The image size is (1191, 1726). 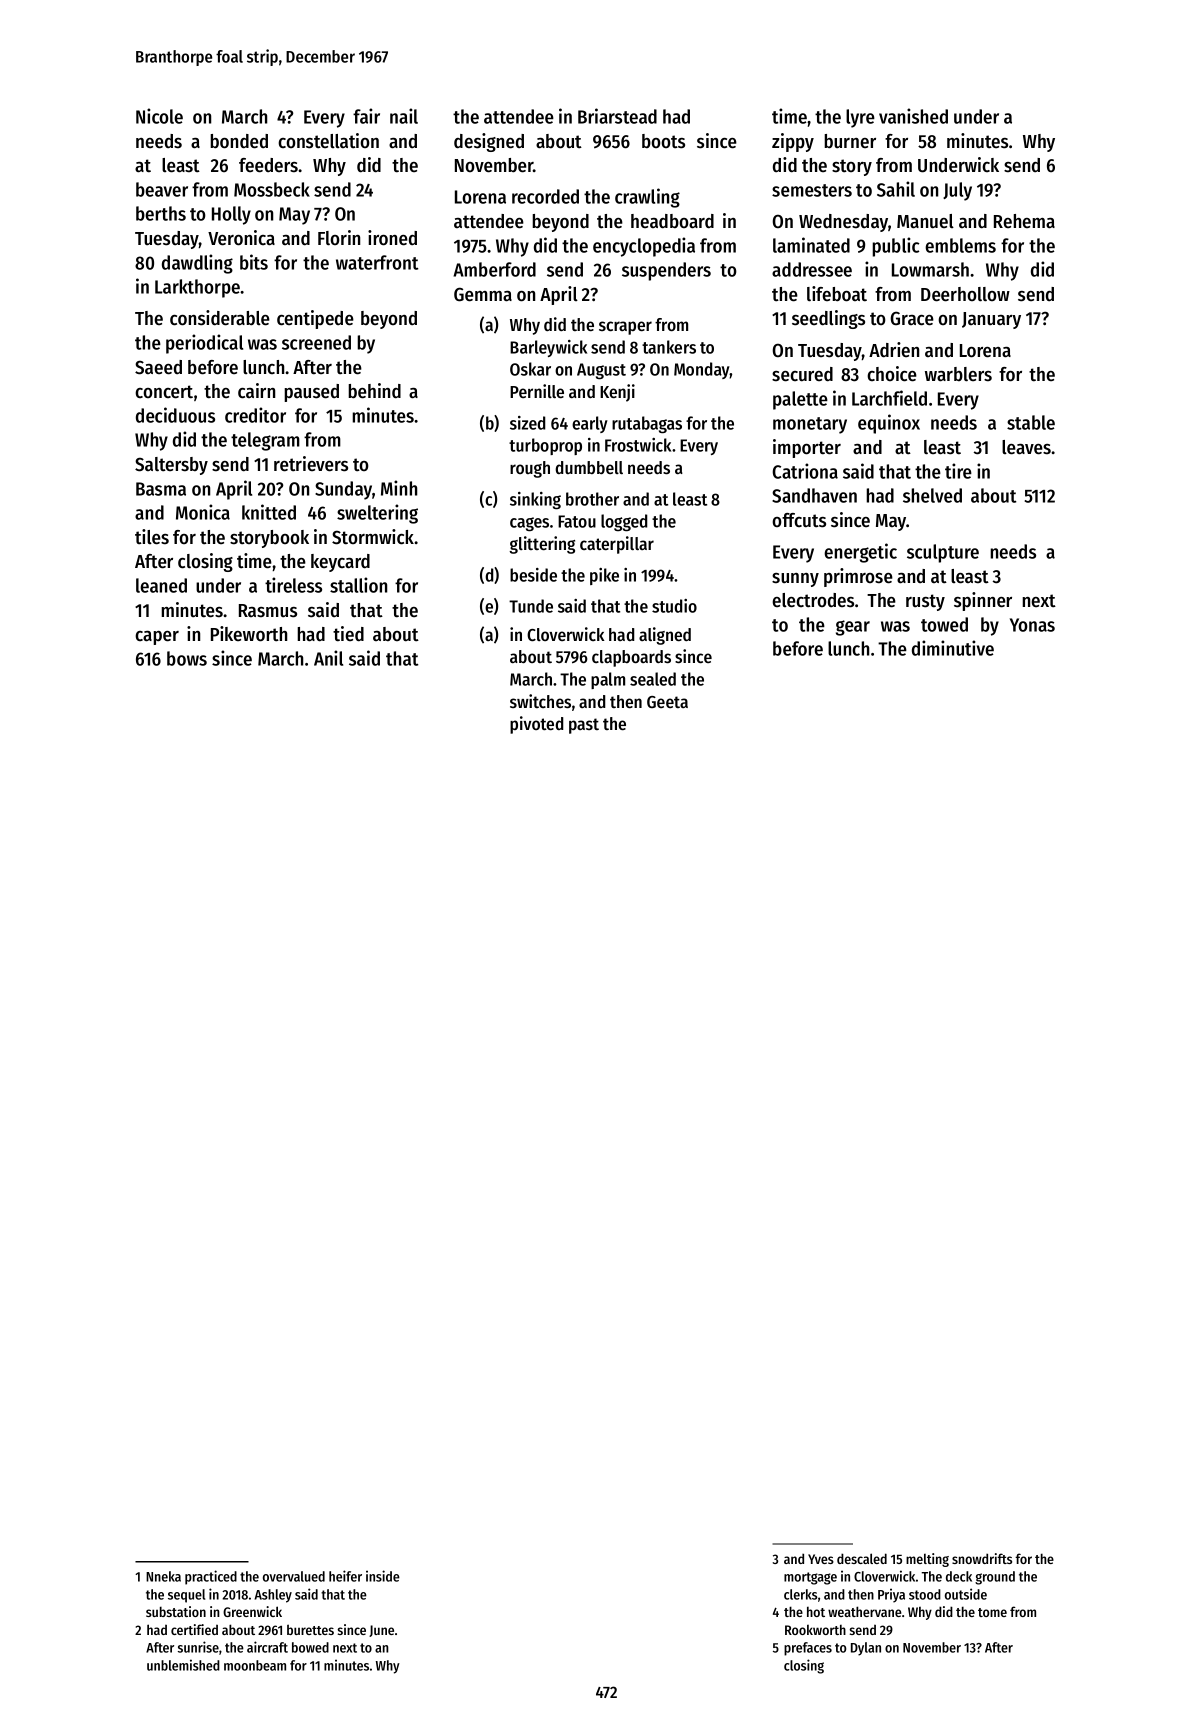 What do you see at coordinates (545, 196) in the screenshot?
I see `recorded` at bounding box center [545, 196].
